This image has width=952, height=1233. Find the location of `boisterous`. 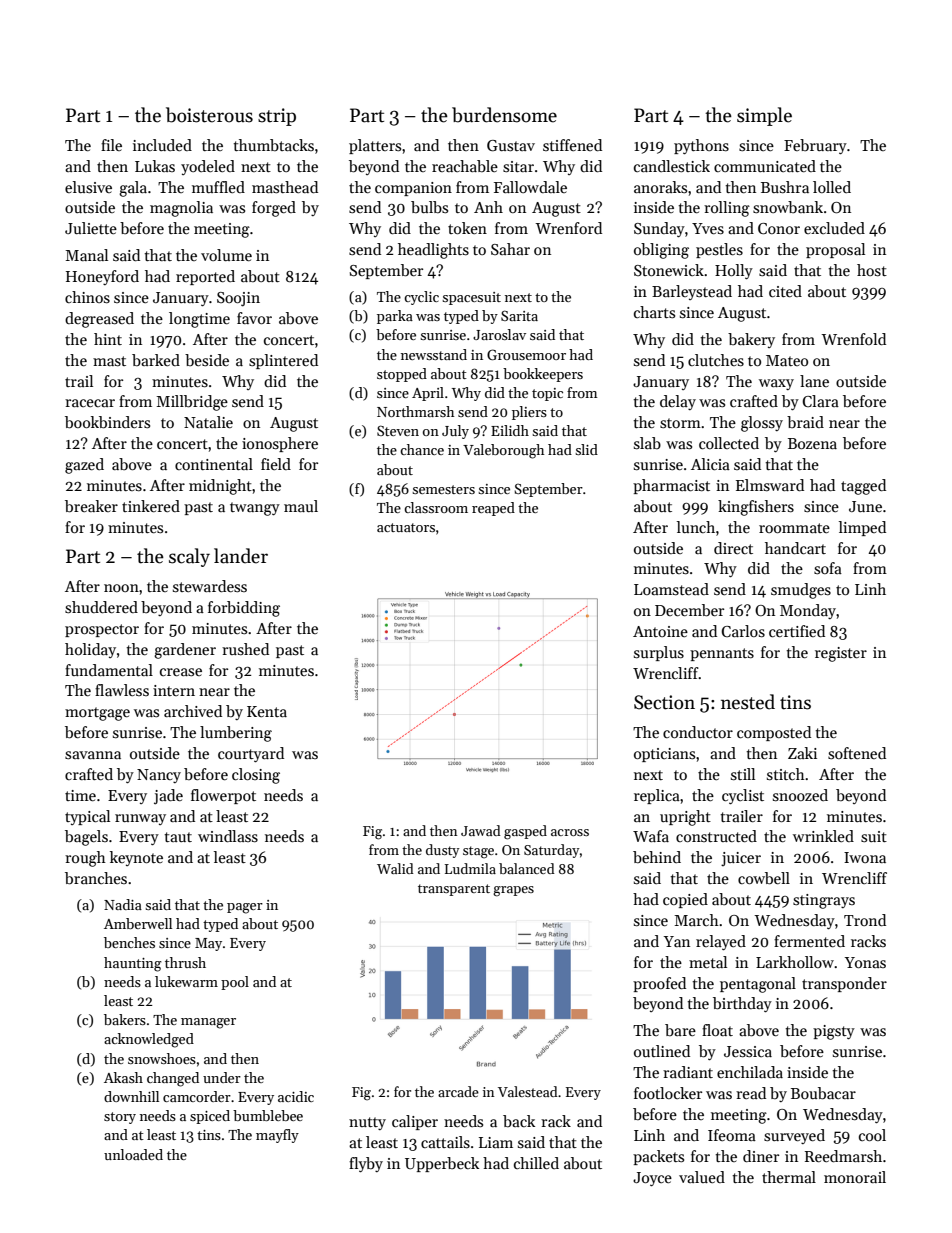

boisterous is located at coordinates (209, 115).
